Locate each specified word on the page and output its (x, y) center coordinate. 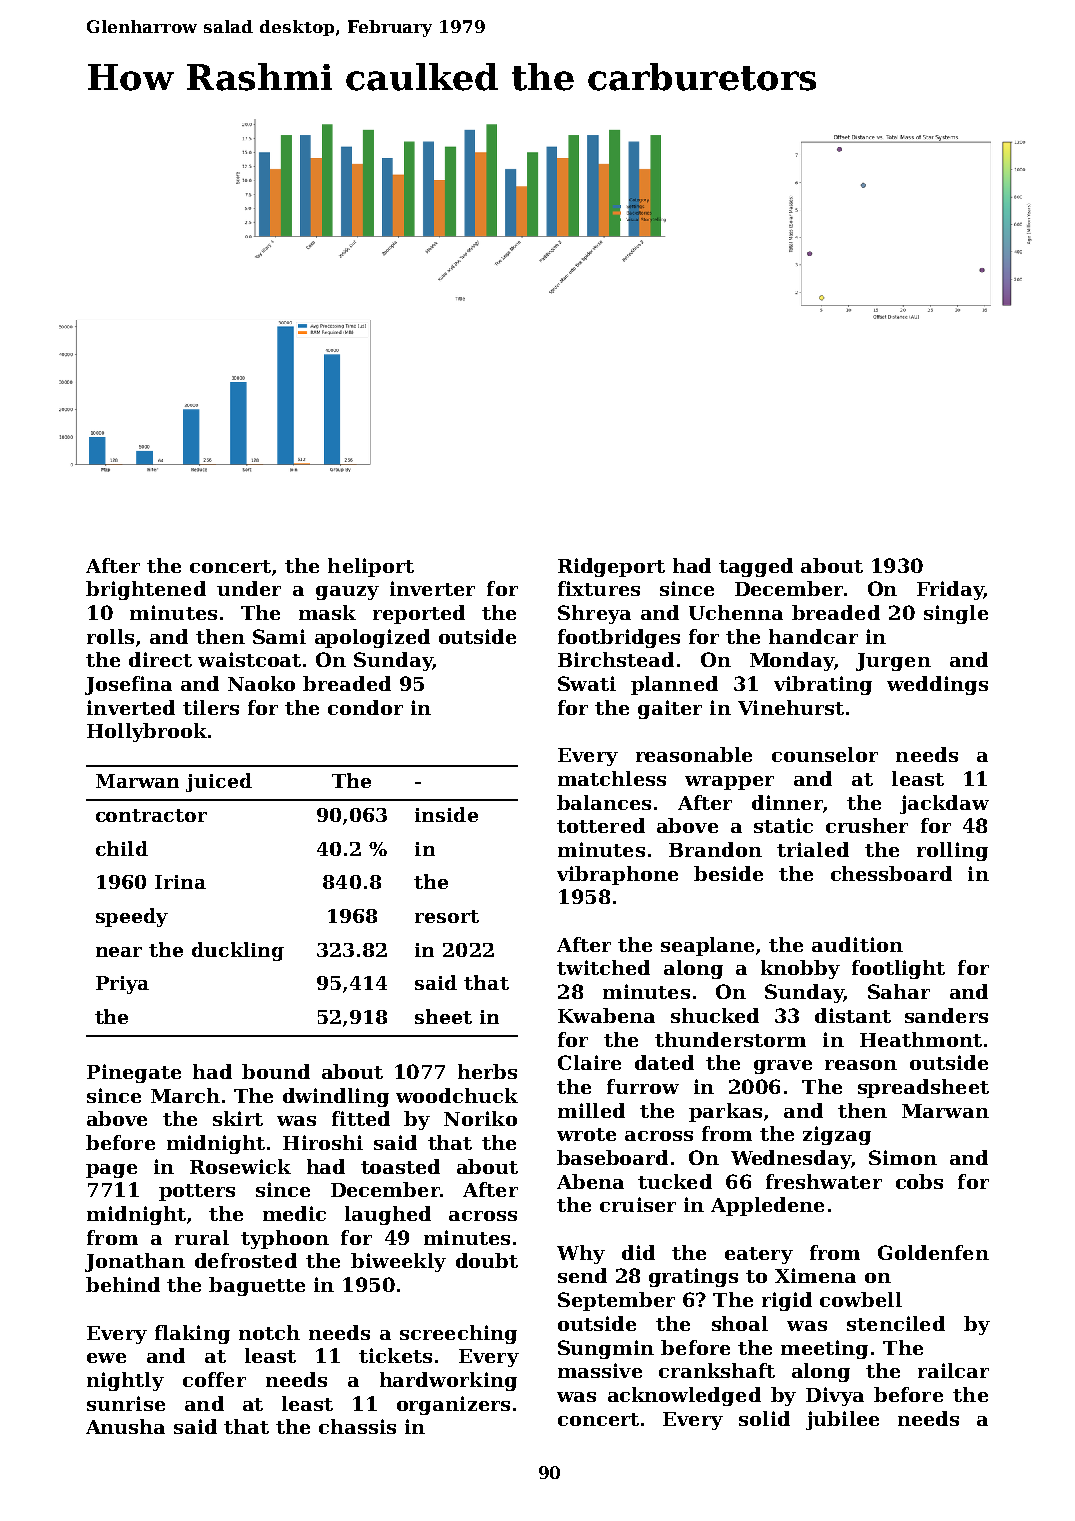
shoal (740, 1323)
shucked (715, 1015)
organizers (453, 1405)
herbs (487, 1071)
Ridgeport (611, 567)
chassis (357, 1426)
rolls (110, 636)
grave (783, 1067)
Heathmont (921, 1039)
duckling (238, 951)
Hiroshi (323, 1142)
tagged (756, 567)
